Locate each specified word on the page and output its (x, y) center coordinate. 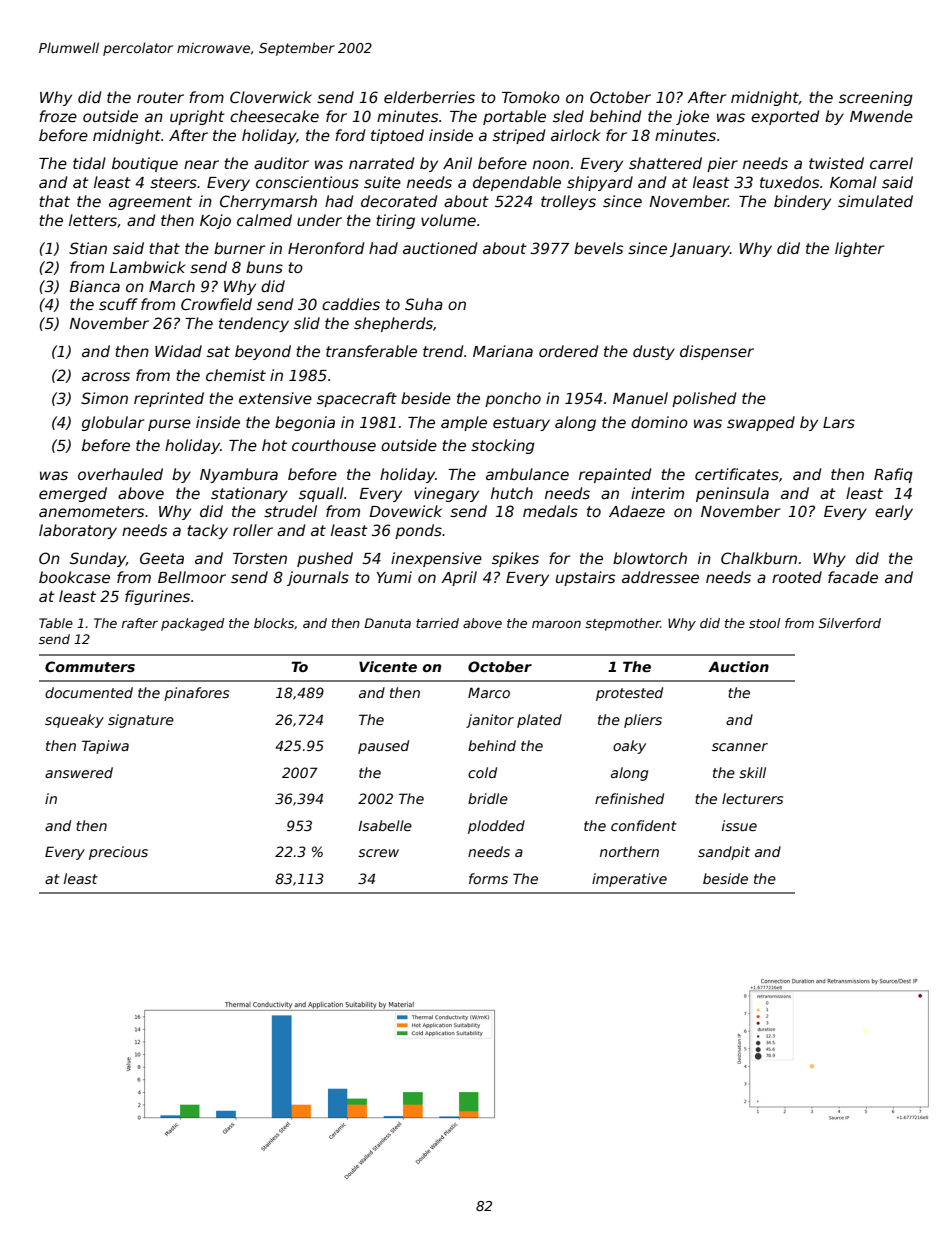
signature (141, 721)
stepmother (623, 624)
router (160, 97)
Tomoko (531, 97)
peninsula (732, 494)
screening (876, 98)
